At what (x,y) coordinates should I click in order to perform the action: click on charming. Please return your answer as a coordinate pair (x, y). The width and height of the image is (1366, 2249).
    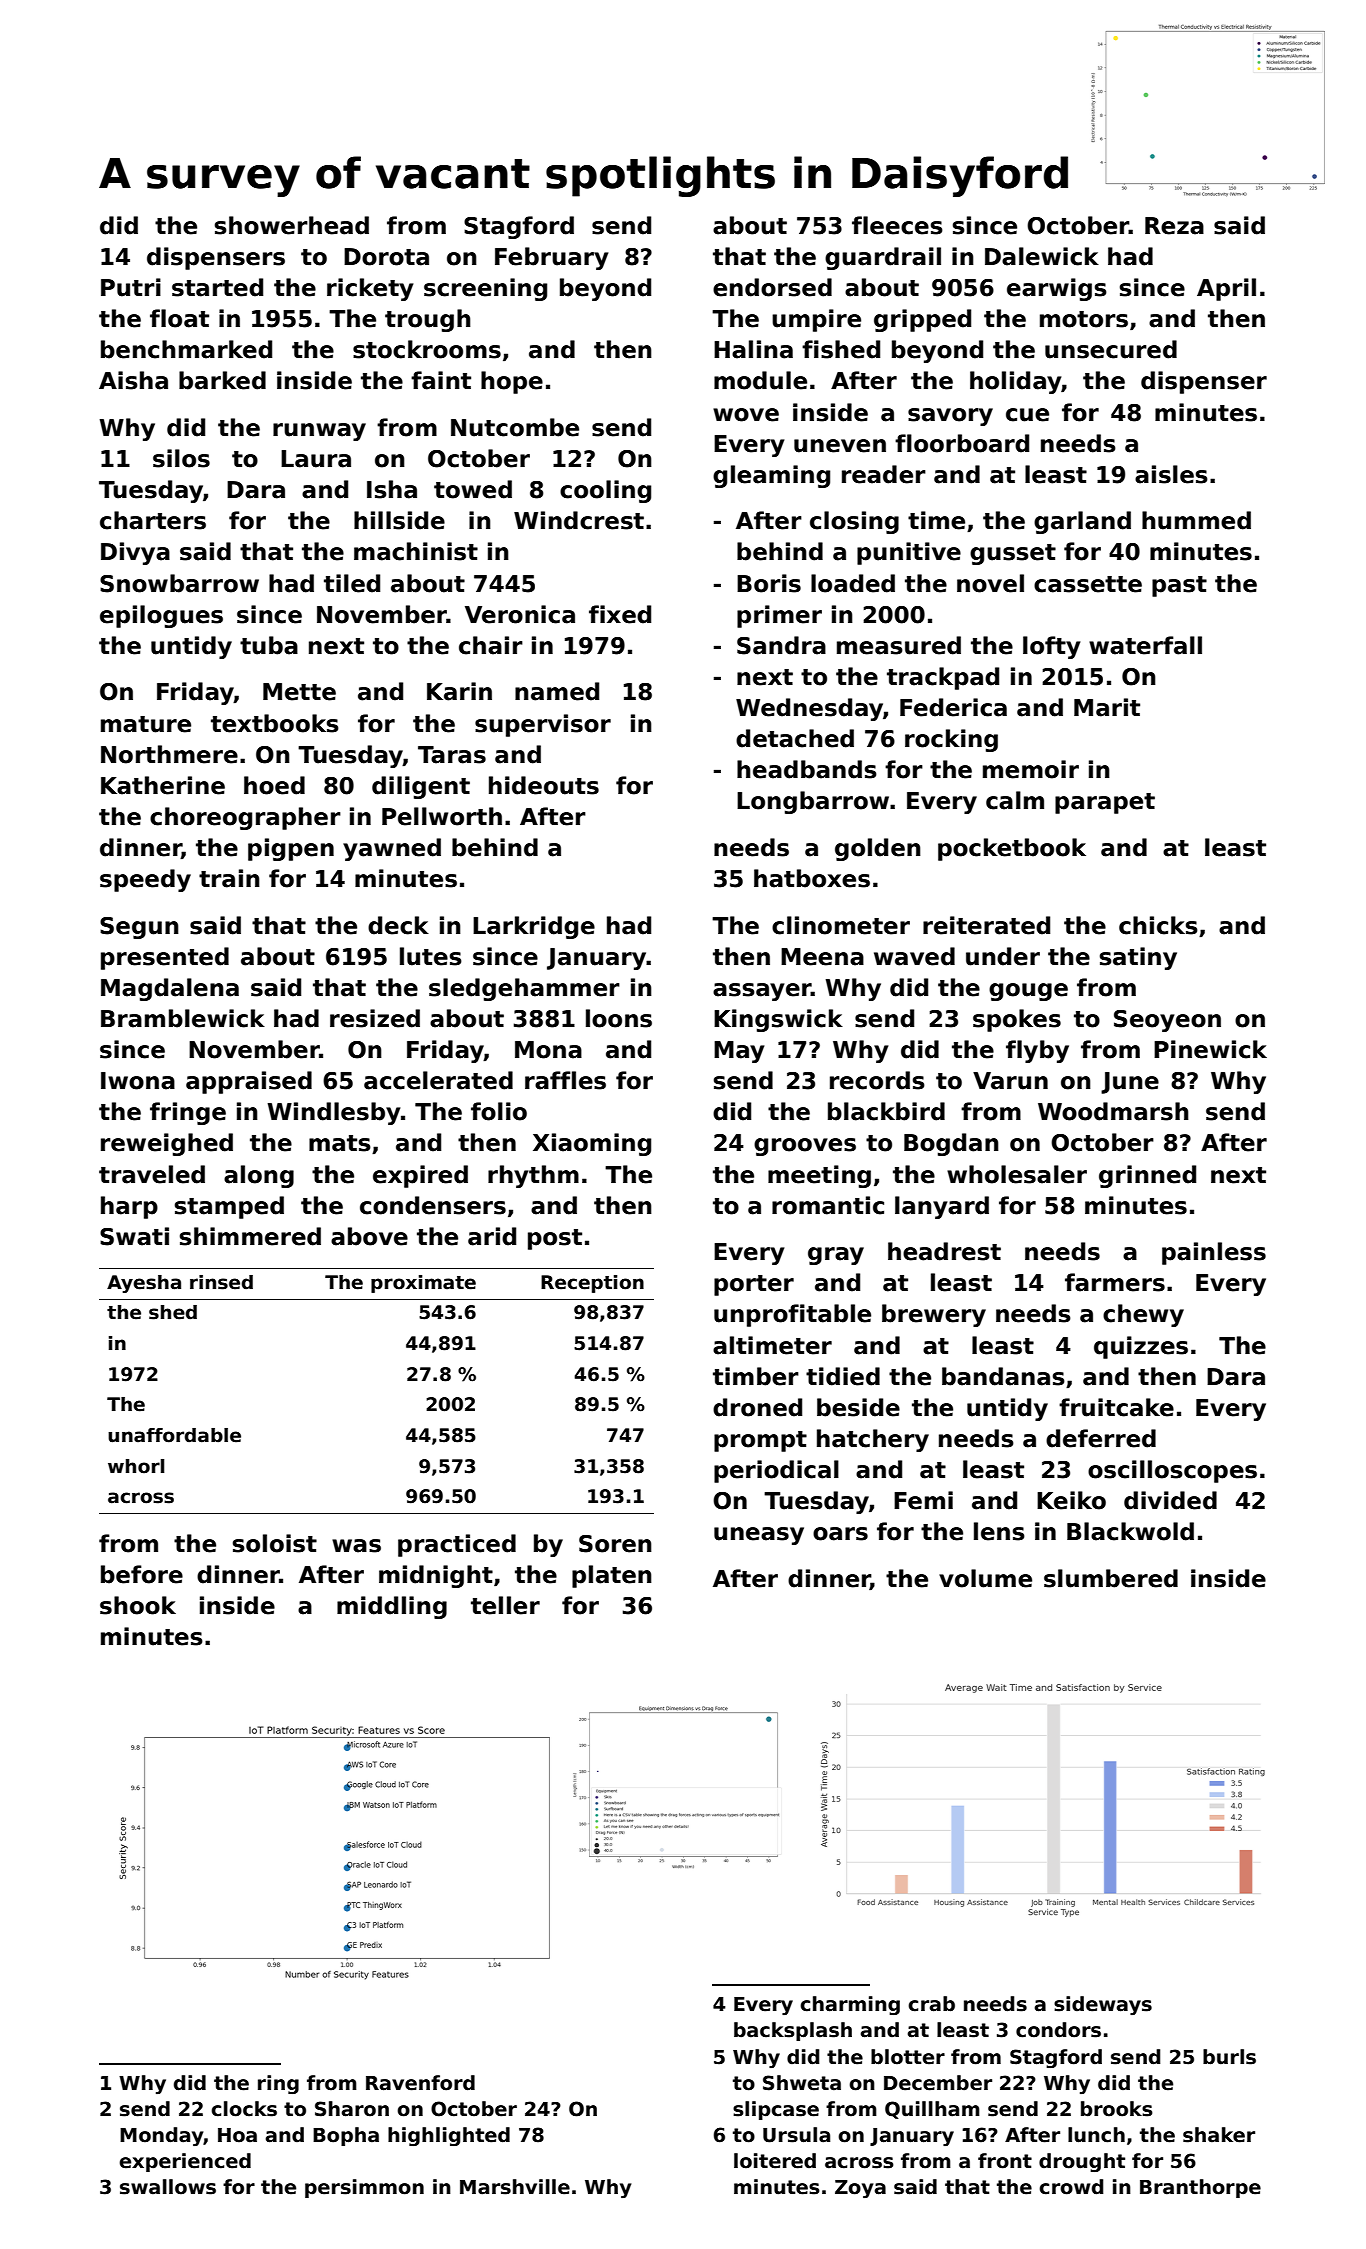
    Looking at the image, I should click on (850, 2005).
